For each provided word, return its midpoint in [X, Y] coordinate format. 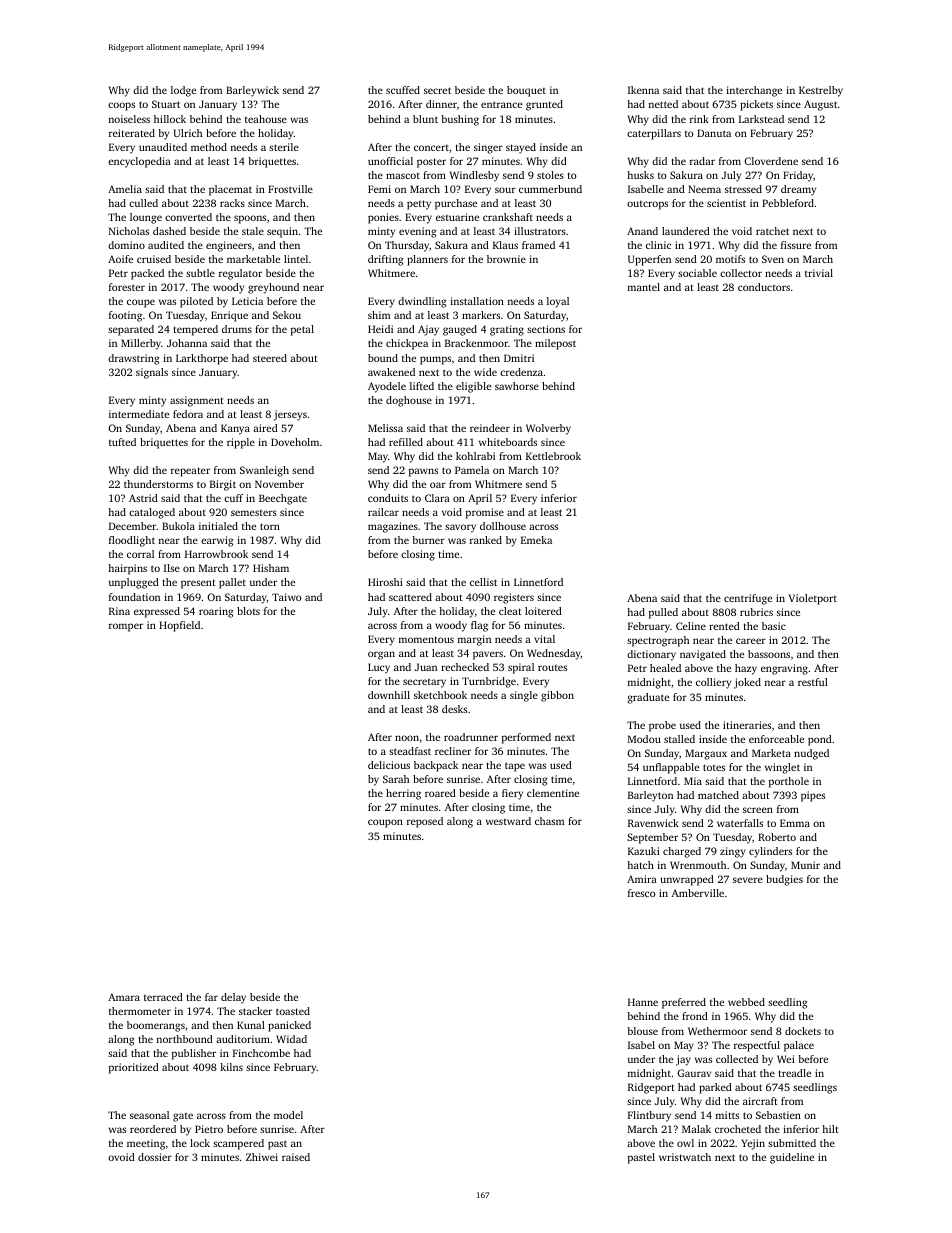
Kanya [235, 429]
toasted [293, 1011]
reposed [425, 822]
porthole [789, 782]
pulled [663, 613]
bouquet [526, 91]
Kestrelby [821, 91]
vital [544, 639]
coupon [385, 823]
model [288, 1115]
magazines [393, 527]
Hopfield [179, 626]
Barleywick [252, 91]
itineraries [747, 725]
